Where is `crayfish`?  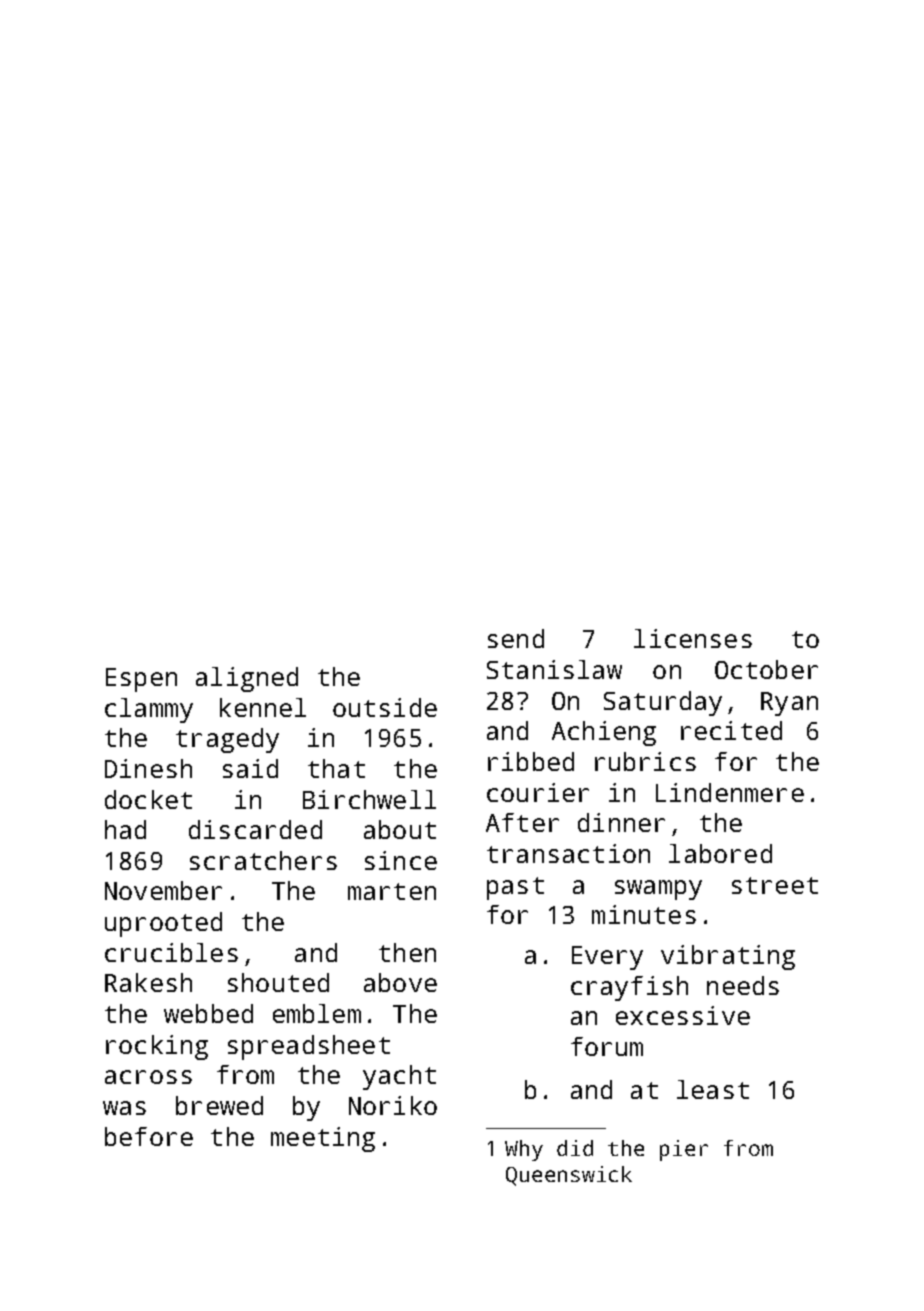 crayfish is located at coordinates (629, 988).
